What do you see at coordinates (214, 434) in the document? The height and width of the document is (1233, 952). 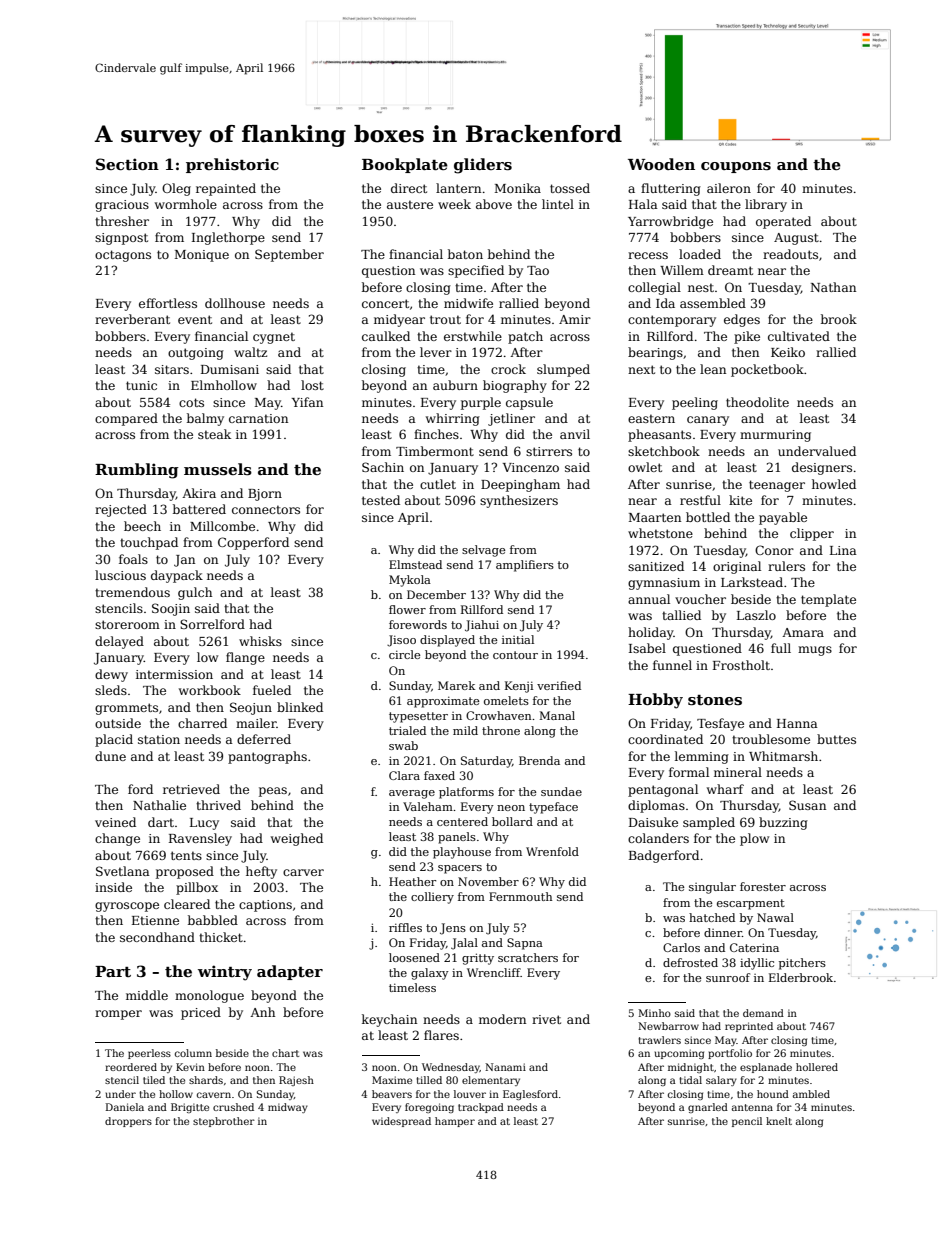 I see `steak` at bounding box center [214, 434].
